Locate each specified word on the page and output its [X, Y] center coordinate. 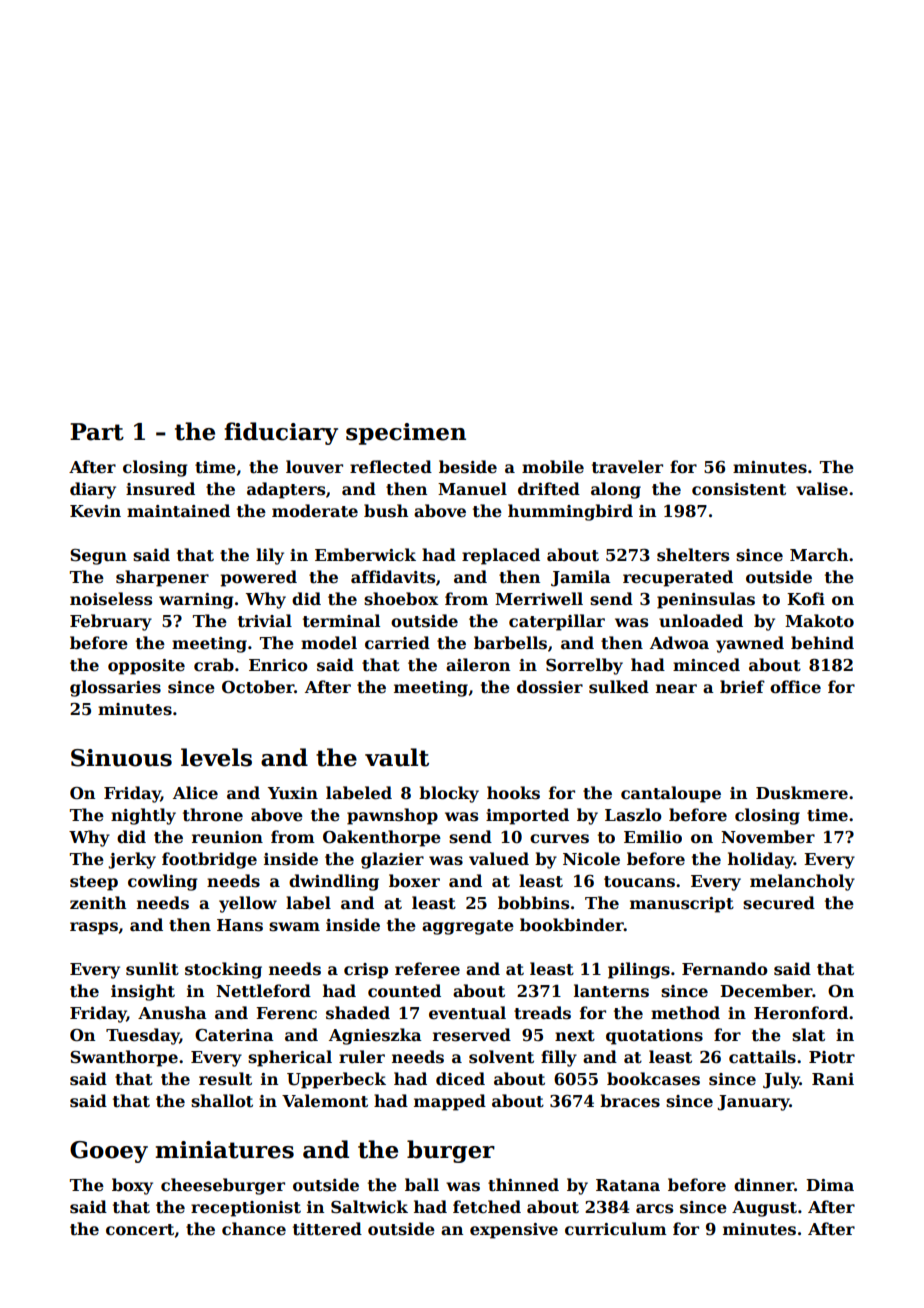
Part [97, 432]
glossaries [115, 688]
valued [499, 859]
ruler [362, 1057]
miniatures [224, 1150]
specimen [406, 434]
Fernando [725, 969]
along [616, 490]
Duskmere [802, 793]
